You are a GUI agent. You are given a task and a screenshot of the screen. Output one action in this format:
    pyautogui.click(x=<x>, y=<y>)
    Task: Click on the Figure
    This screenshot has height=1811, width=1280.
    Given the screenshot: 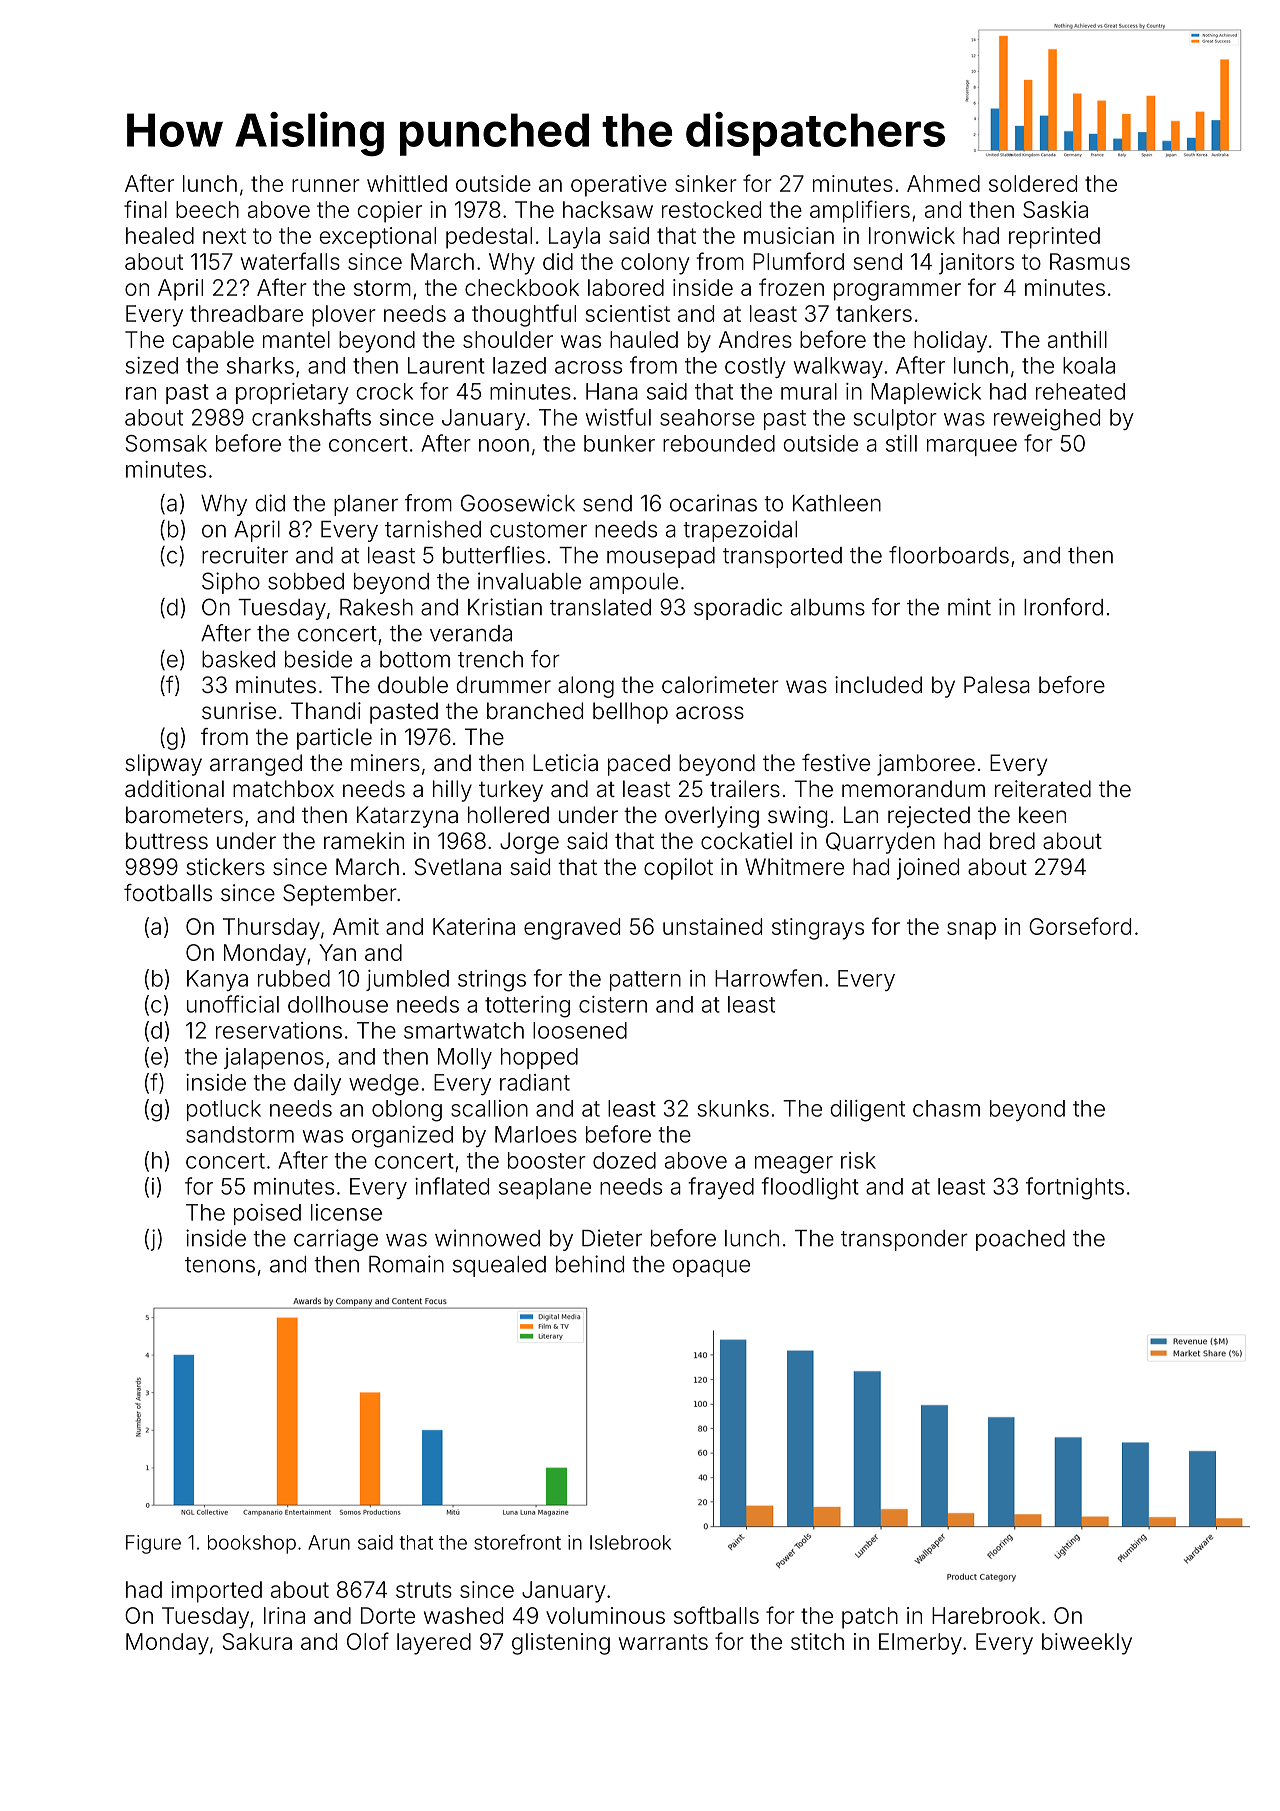 What is the action you would take?
    pyautogui.click(x=153, y=1544)
